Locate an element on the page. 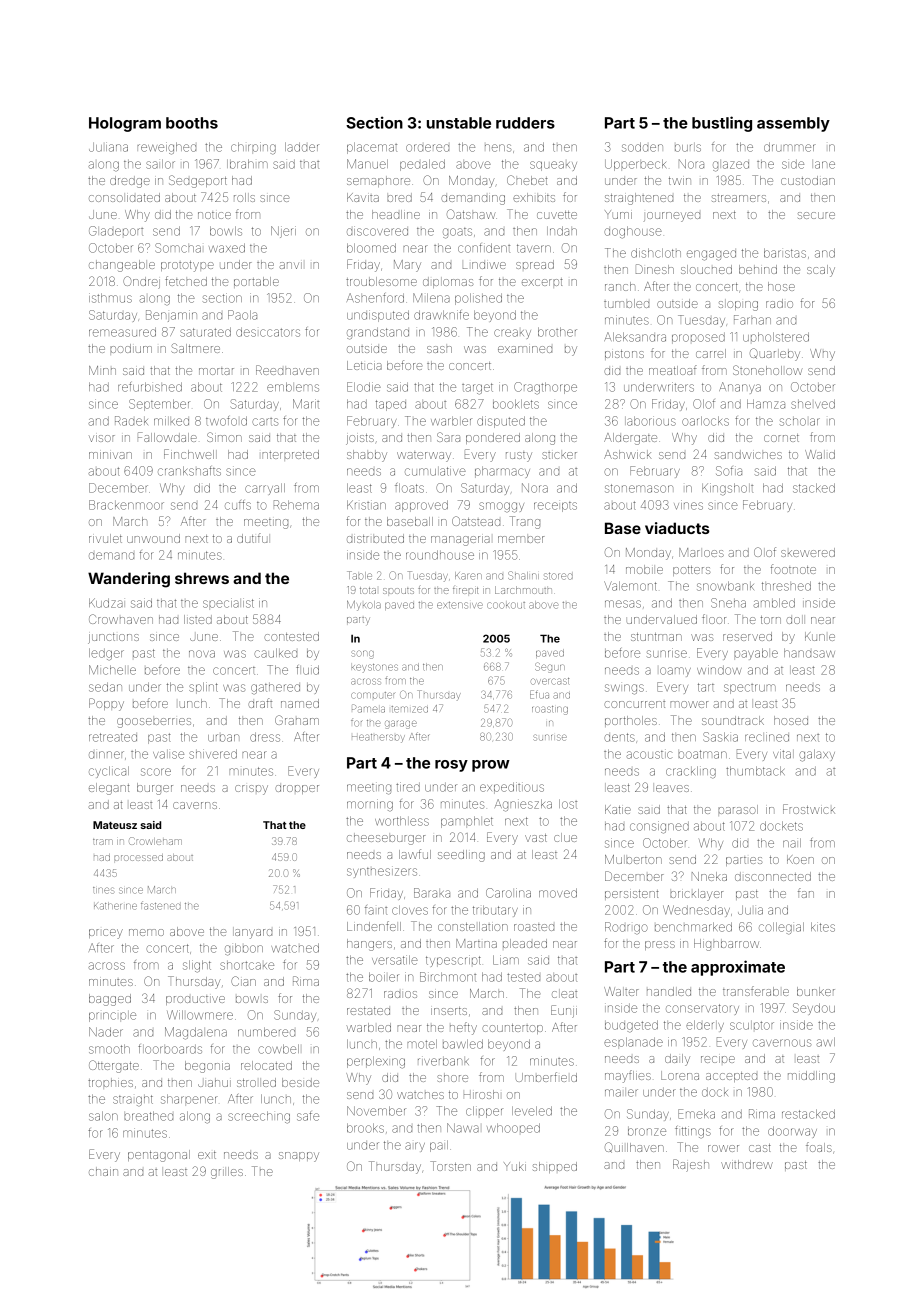  grilles is located at coordinates (227, 1173).
